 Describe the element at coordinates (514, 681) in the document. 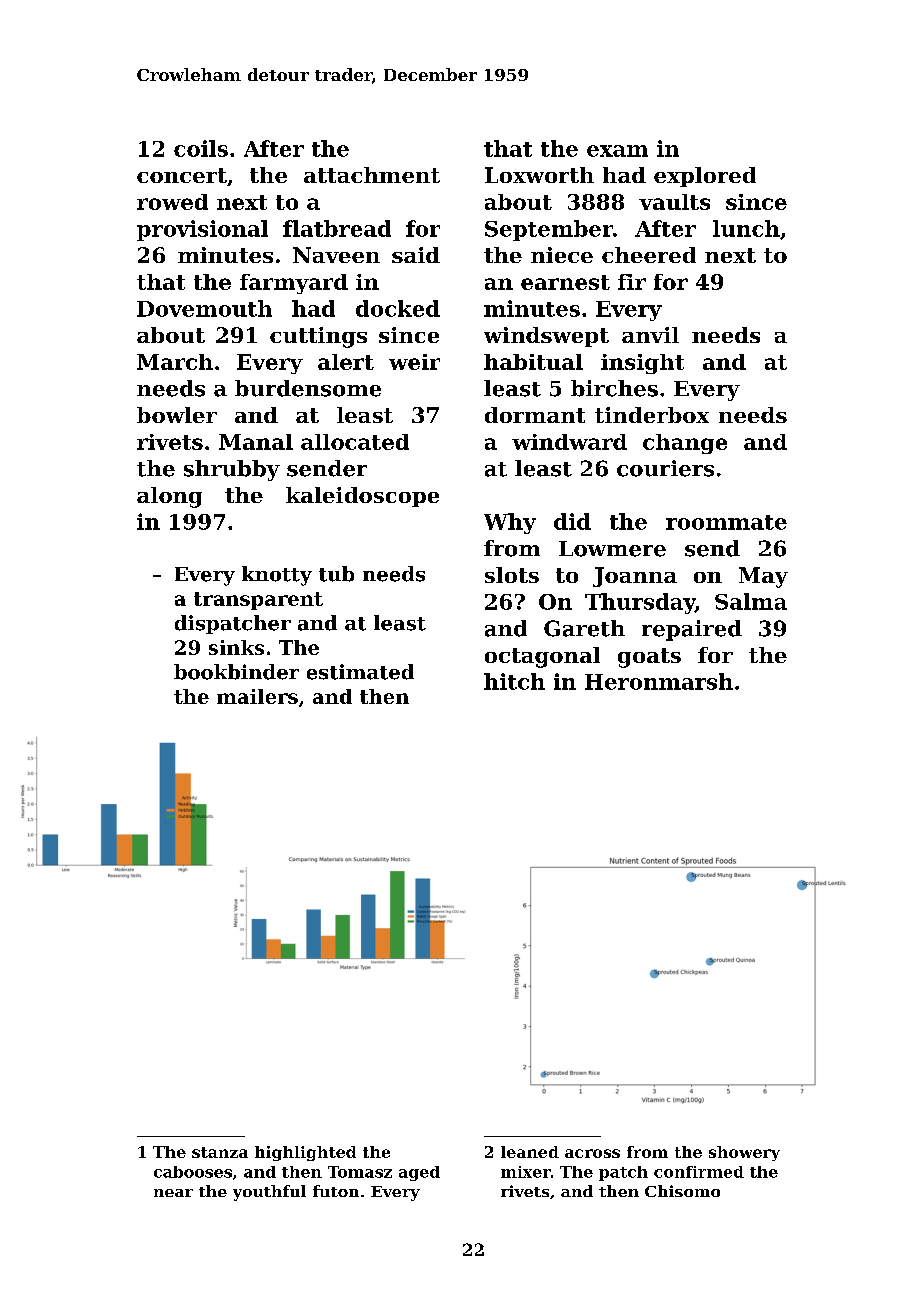

I see `hitch` at that location.
